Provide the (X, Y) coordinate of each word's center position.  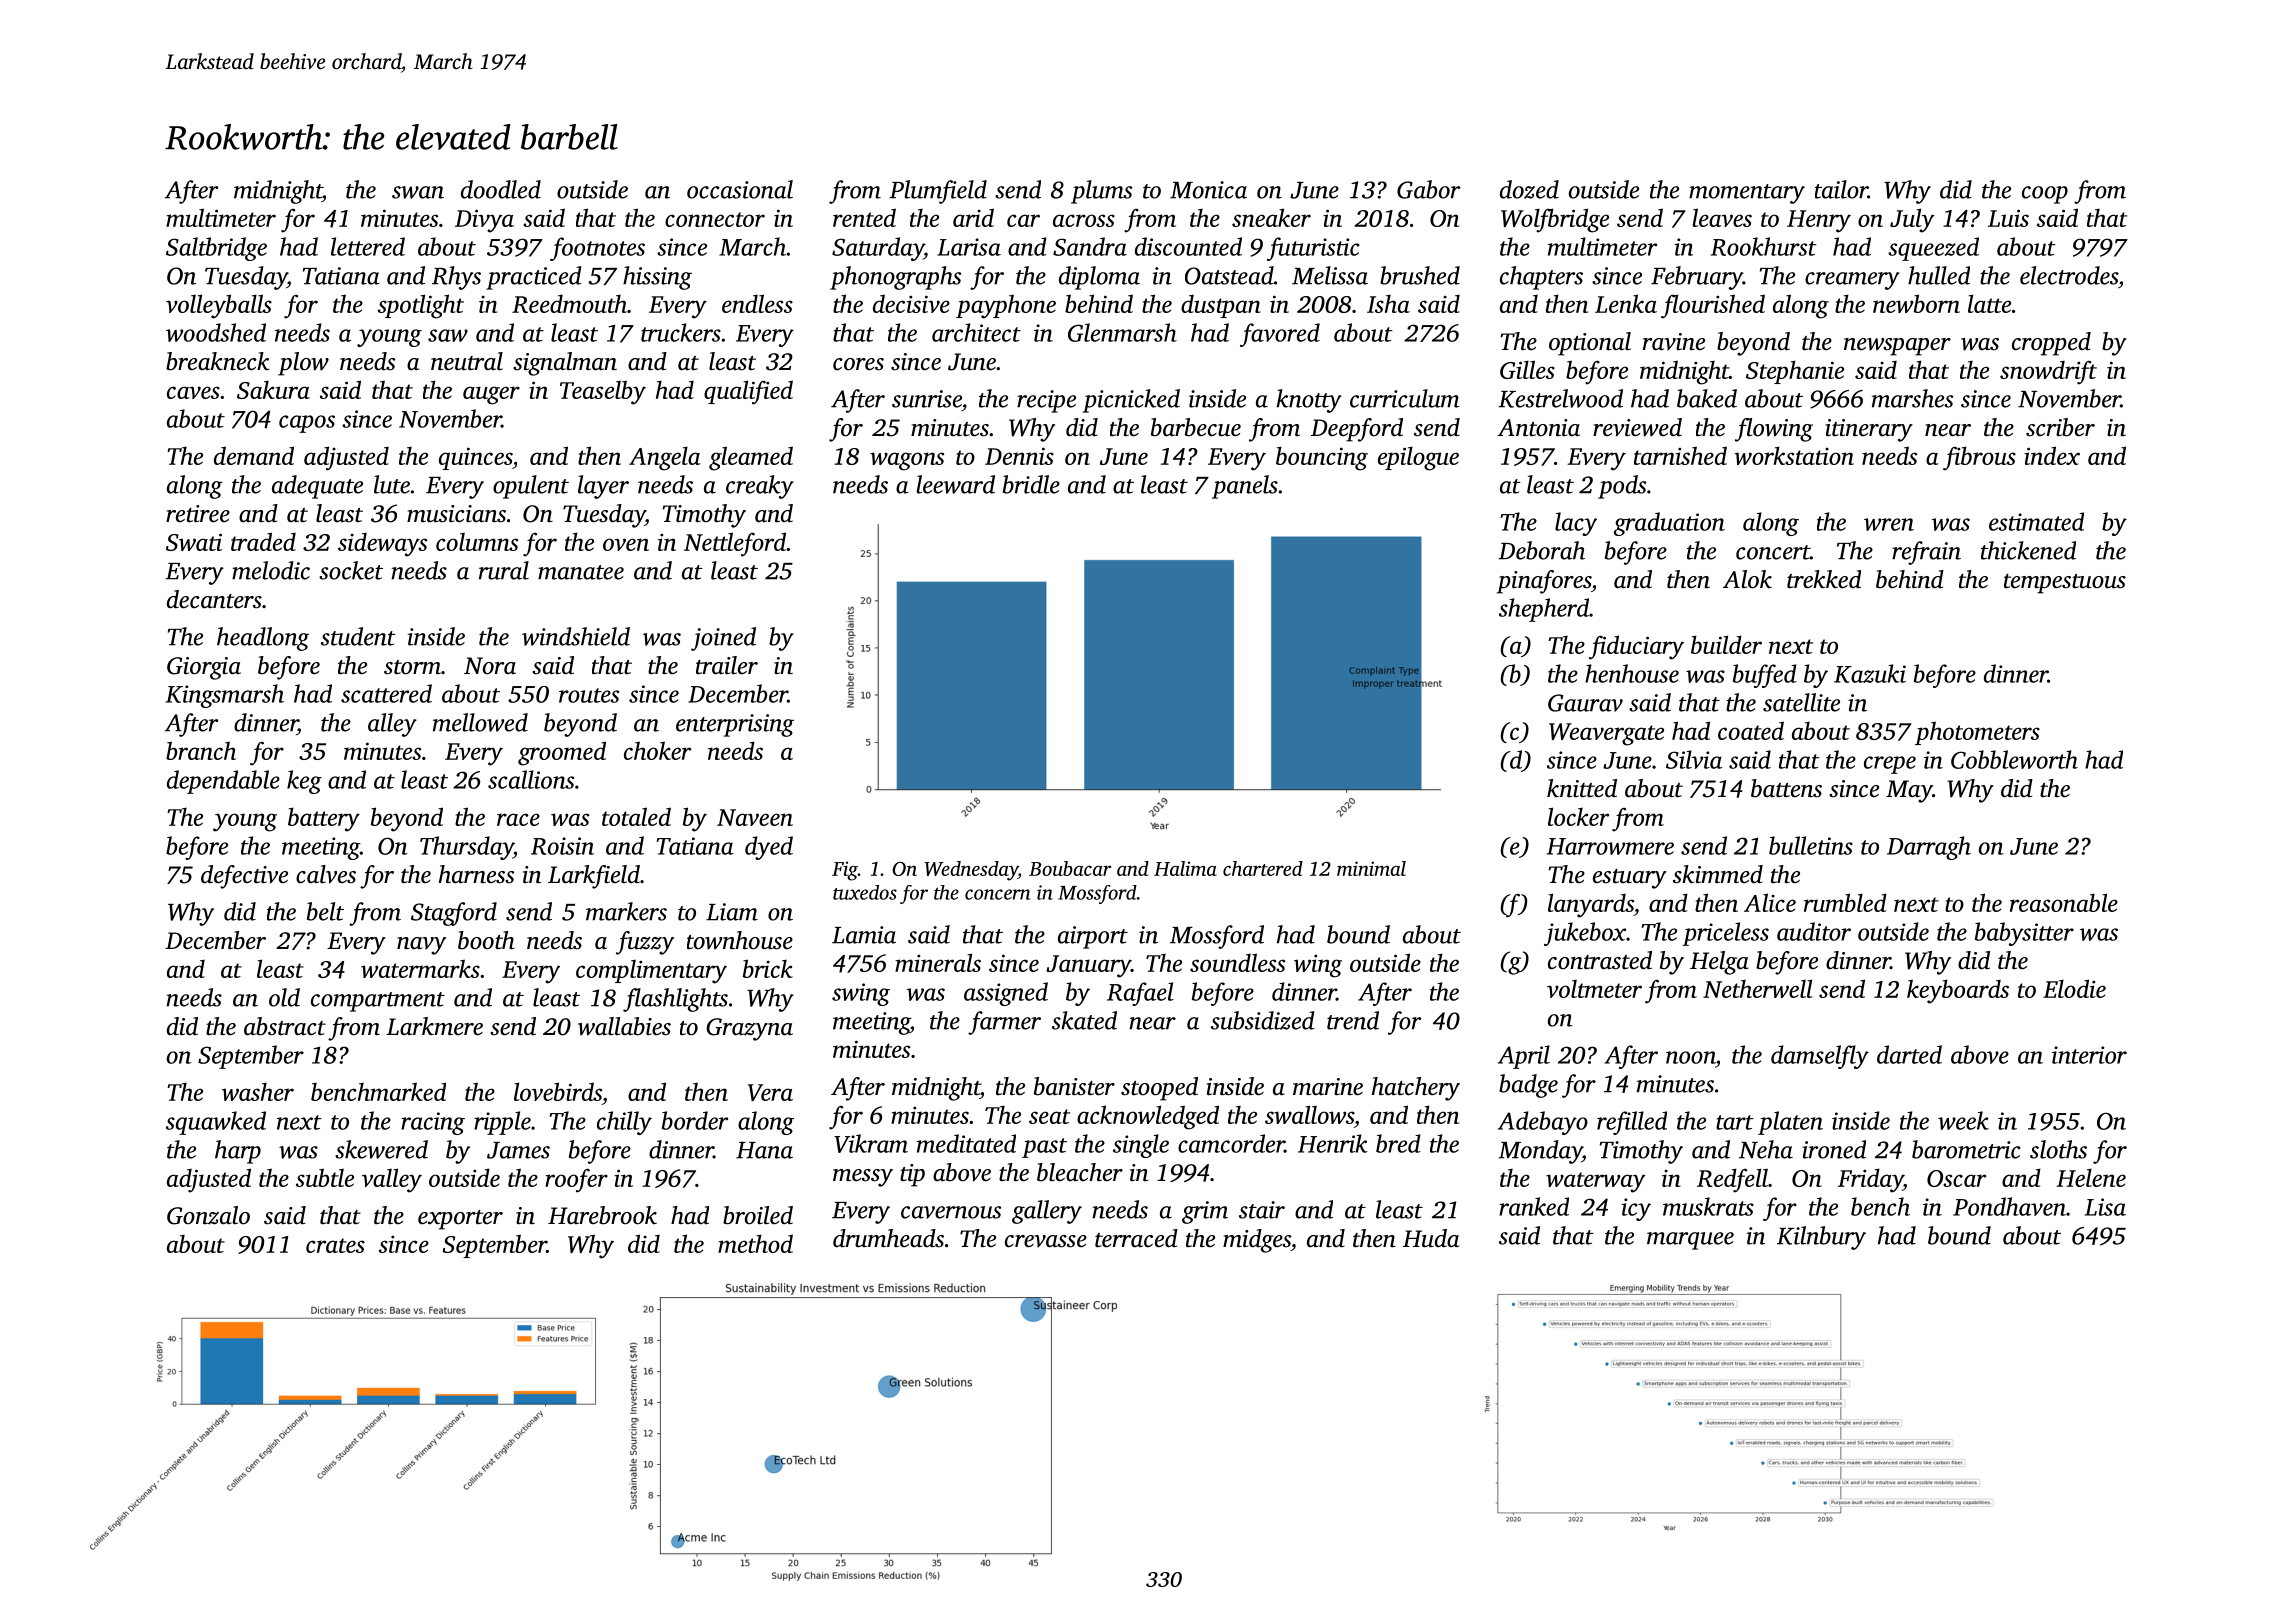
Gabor (1428, 189)
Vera (770, 1092)
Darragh (1929, 848)
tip (912, 1175)
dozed (1529, 189)
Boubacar (1070, 868)
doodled (501, 189)
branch (201, 750)
